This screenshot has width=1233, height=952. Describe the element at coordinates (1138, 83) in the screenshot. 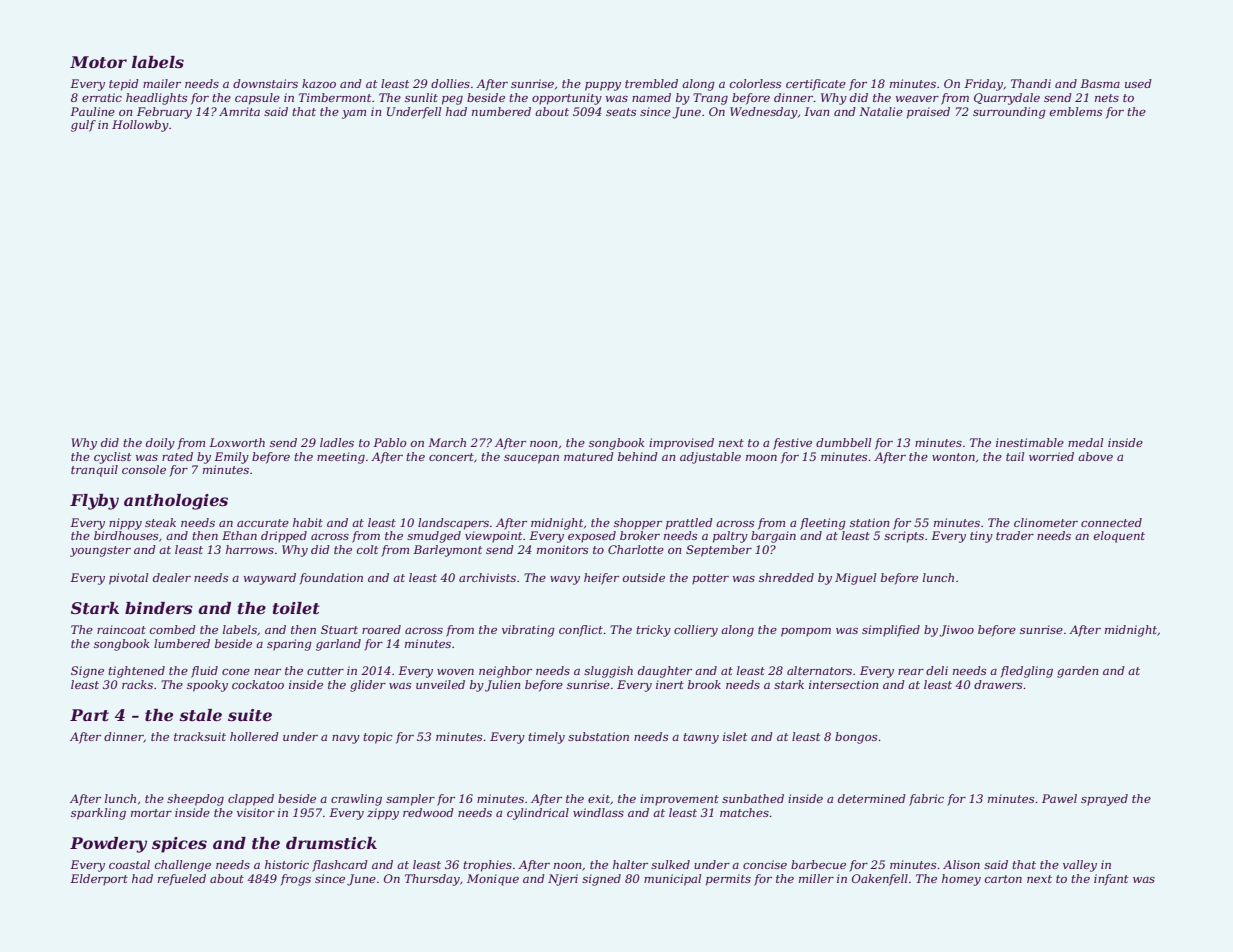

I see `used` at that location.
